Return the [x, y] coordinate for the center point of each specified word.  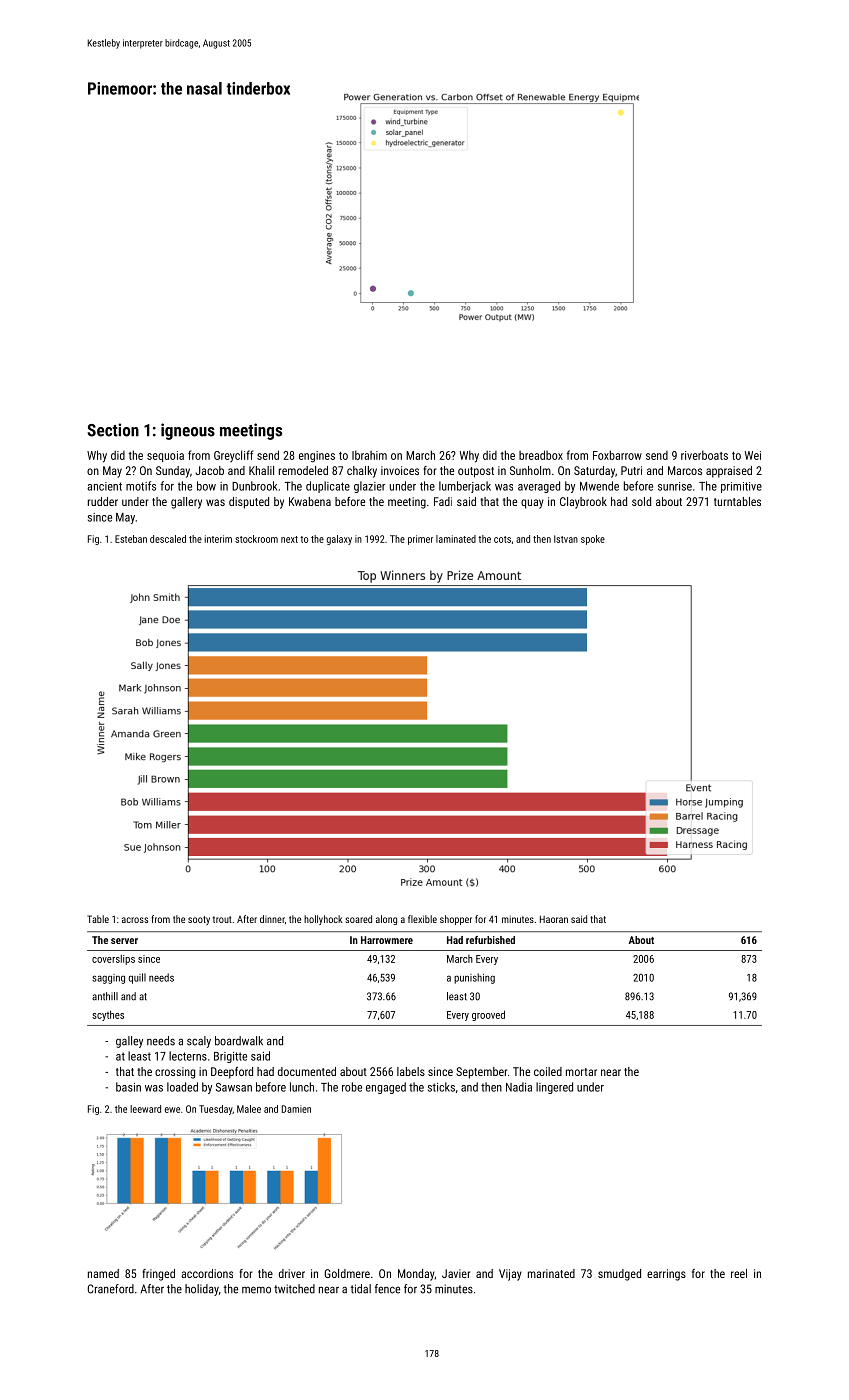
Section [113, 430]
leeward [145, 1109]
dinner [272, 919]
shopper [456, 920]
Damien [296, 1109]
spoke [593, 540]
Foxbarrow [617, 455]
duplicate [328, 487]
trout [222, 919]
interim [218, 539]
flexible [422, 919]
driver [292, 1273]
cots [502, 539]
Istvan [566, 539]
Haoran [554, 919]
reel [739, 1273]
